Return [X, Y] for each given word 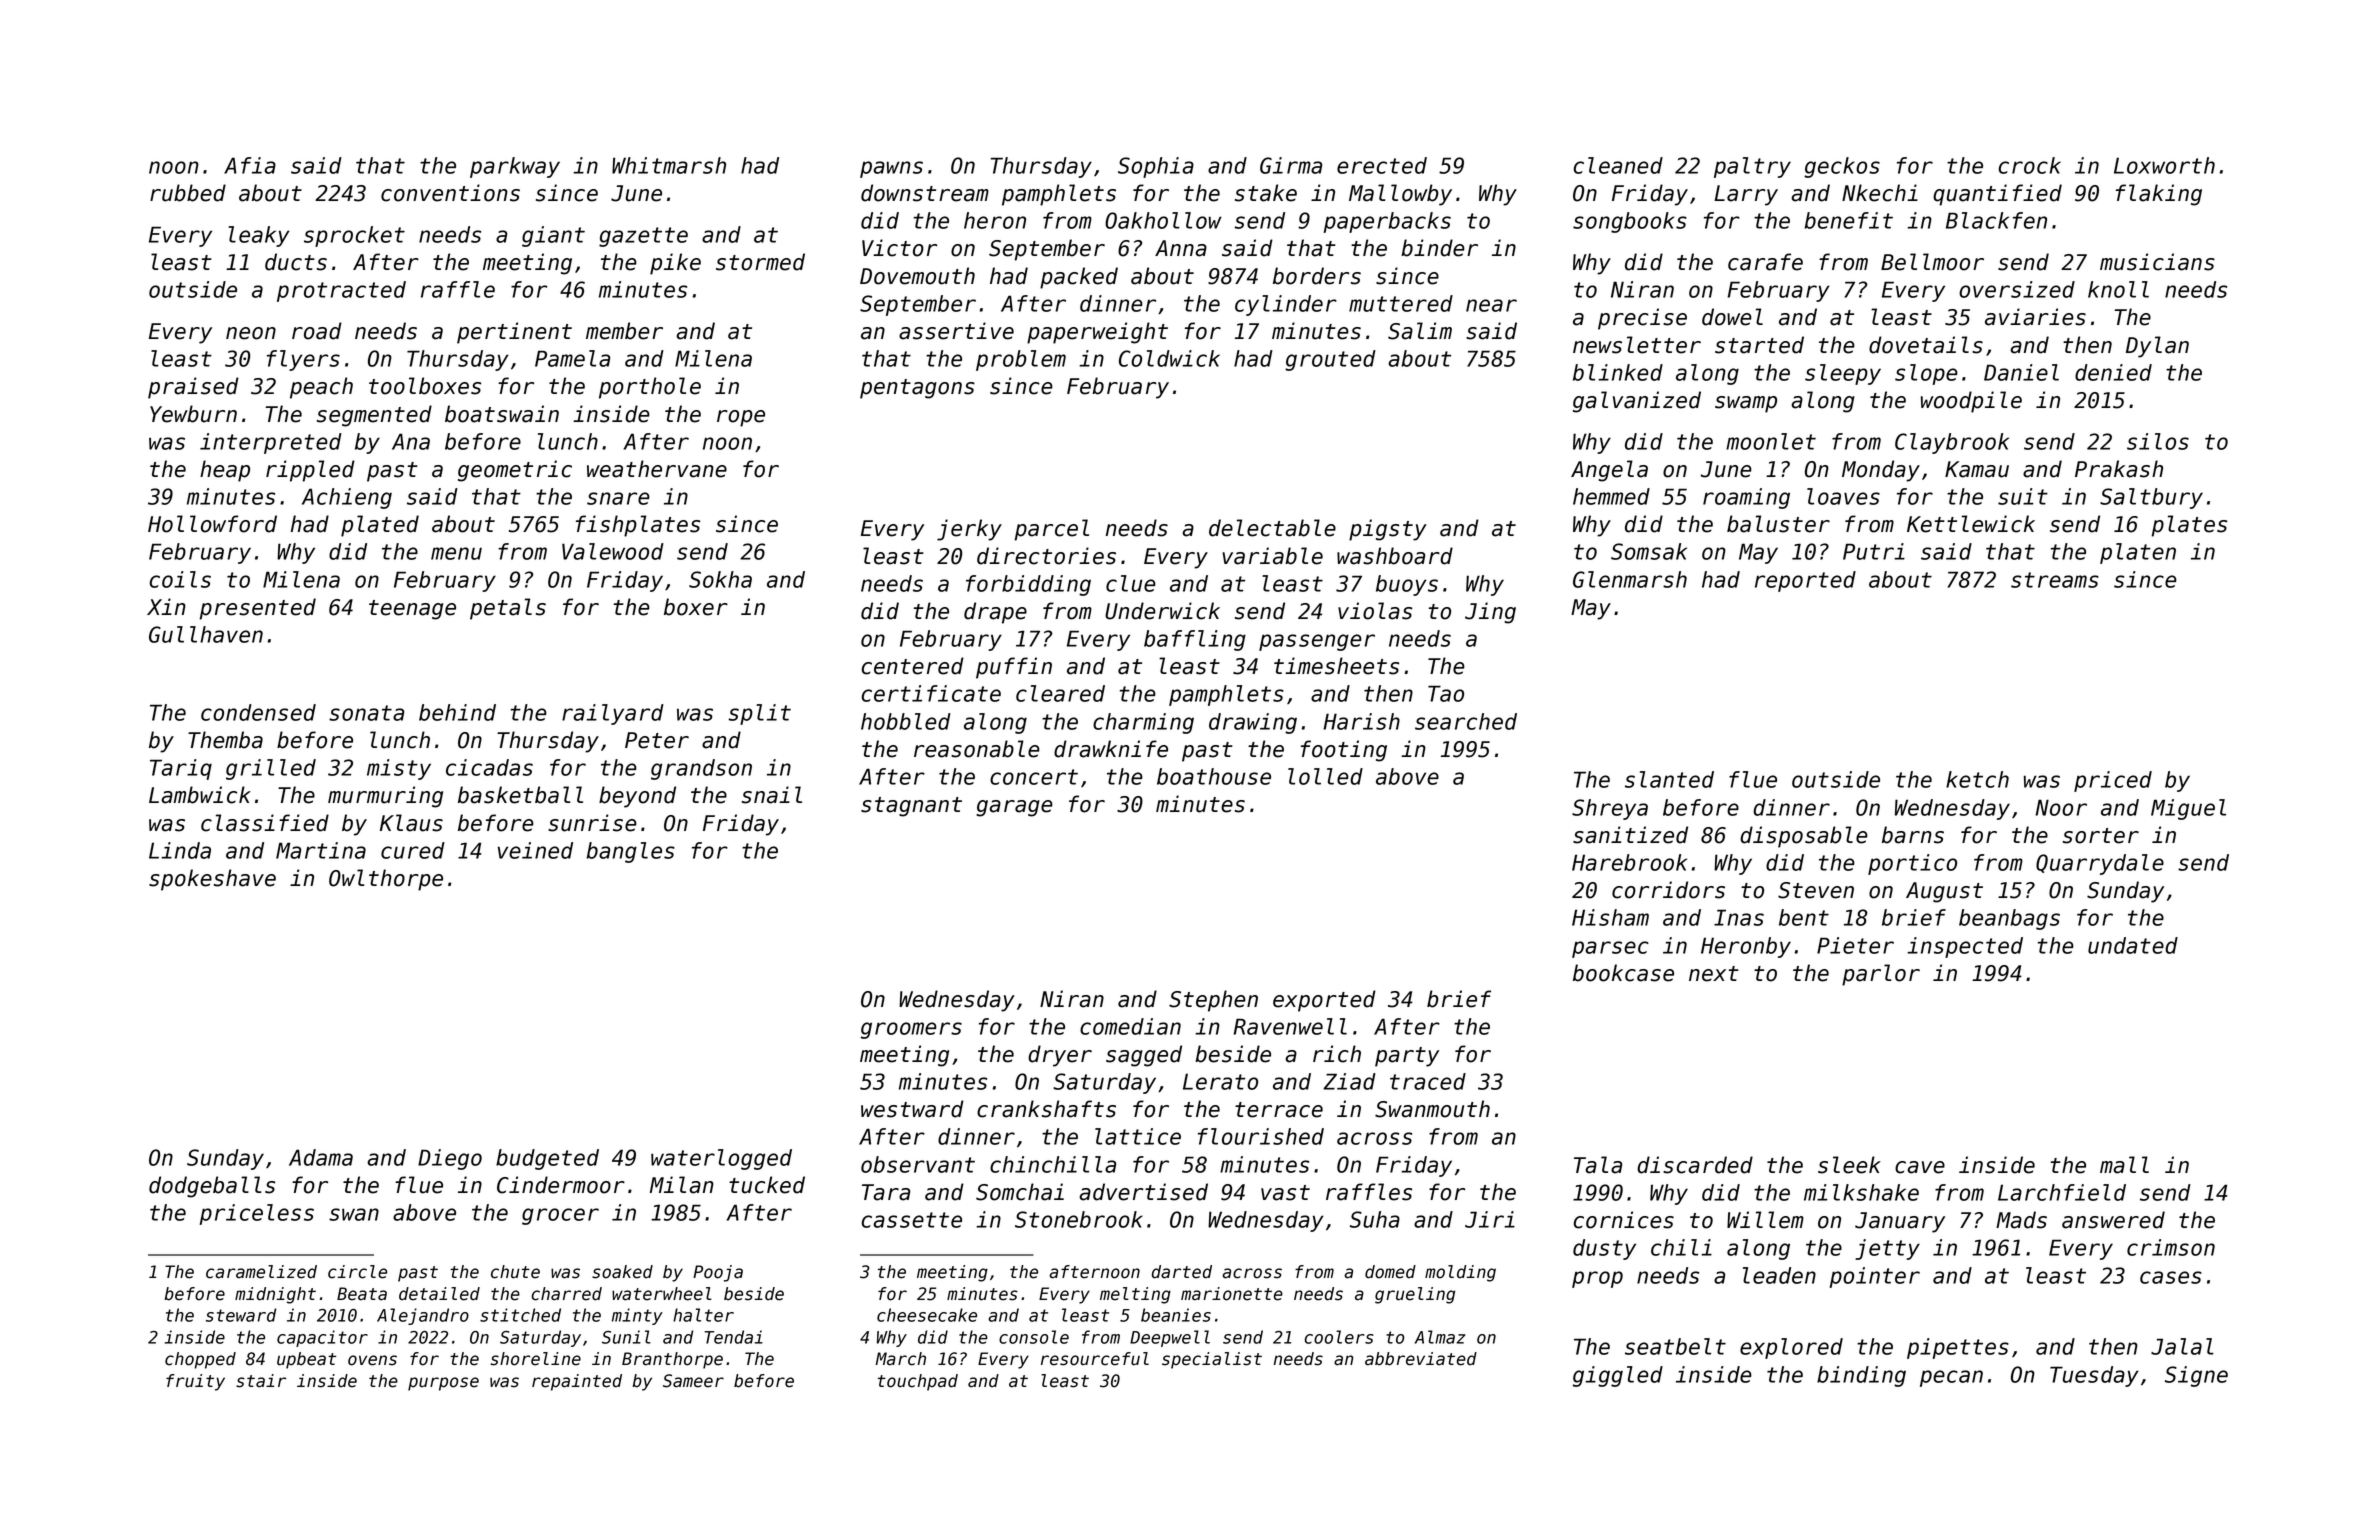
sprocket [354, 236]
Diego [450, 1159]
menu [456, 553]
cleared [1060, 693]
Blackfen [1996, 220]
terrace [1279, 1110]
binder [1439, 248]
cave [1920, 1167]
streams [2055, 580]
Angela [1609, 471]
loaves [1843, 496]
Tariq [181, 769]
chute [515, 1272]
